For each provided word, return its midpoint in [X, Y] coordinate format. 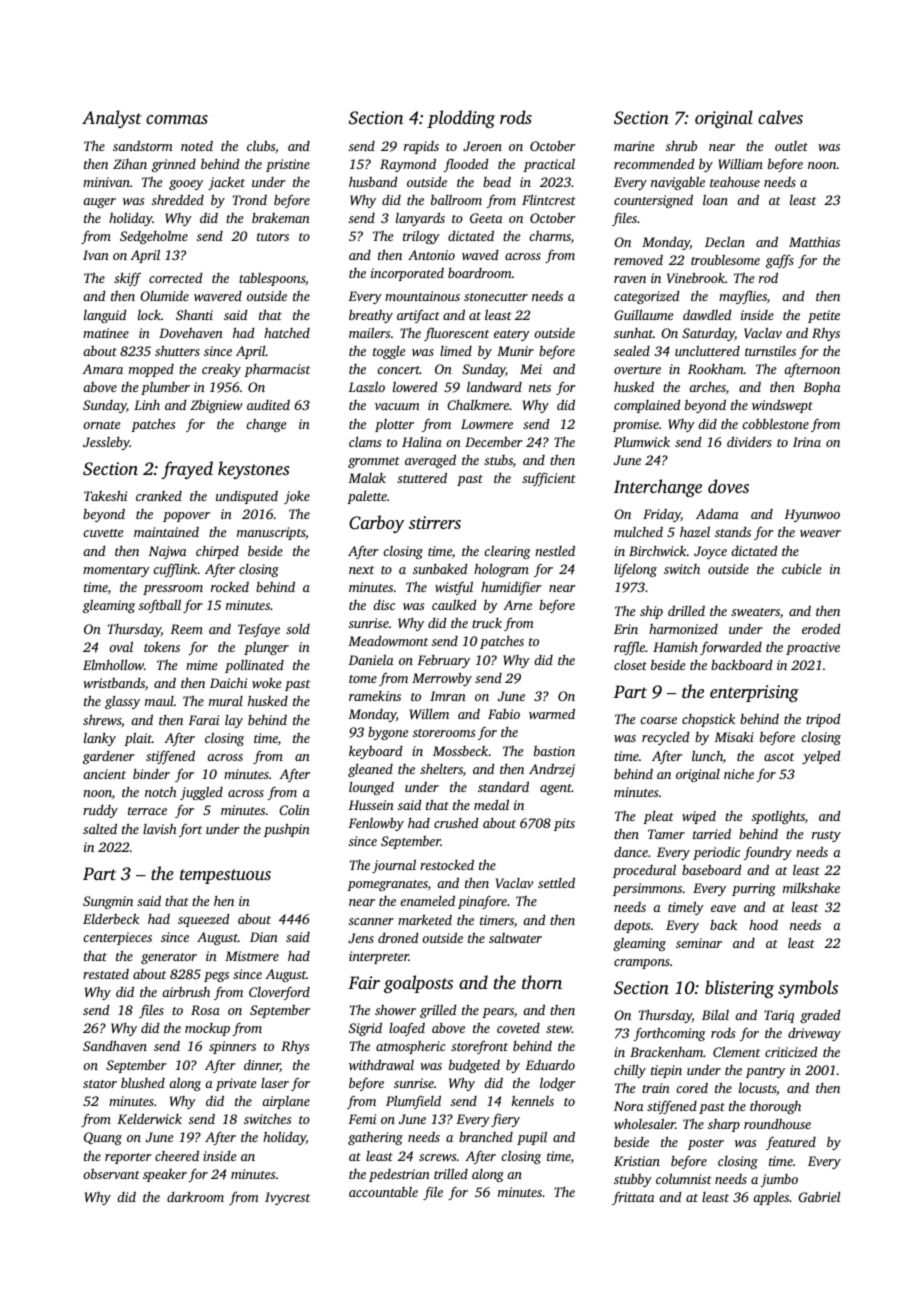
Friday [662, 515]
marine [634, 146]
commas [177, 119]
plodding [461, 119]
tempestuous [225, 876]
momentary [116, 571]
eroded [821, 628]
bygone [388, 733]
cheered [177, 1155]
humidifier [511, 588]
